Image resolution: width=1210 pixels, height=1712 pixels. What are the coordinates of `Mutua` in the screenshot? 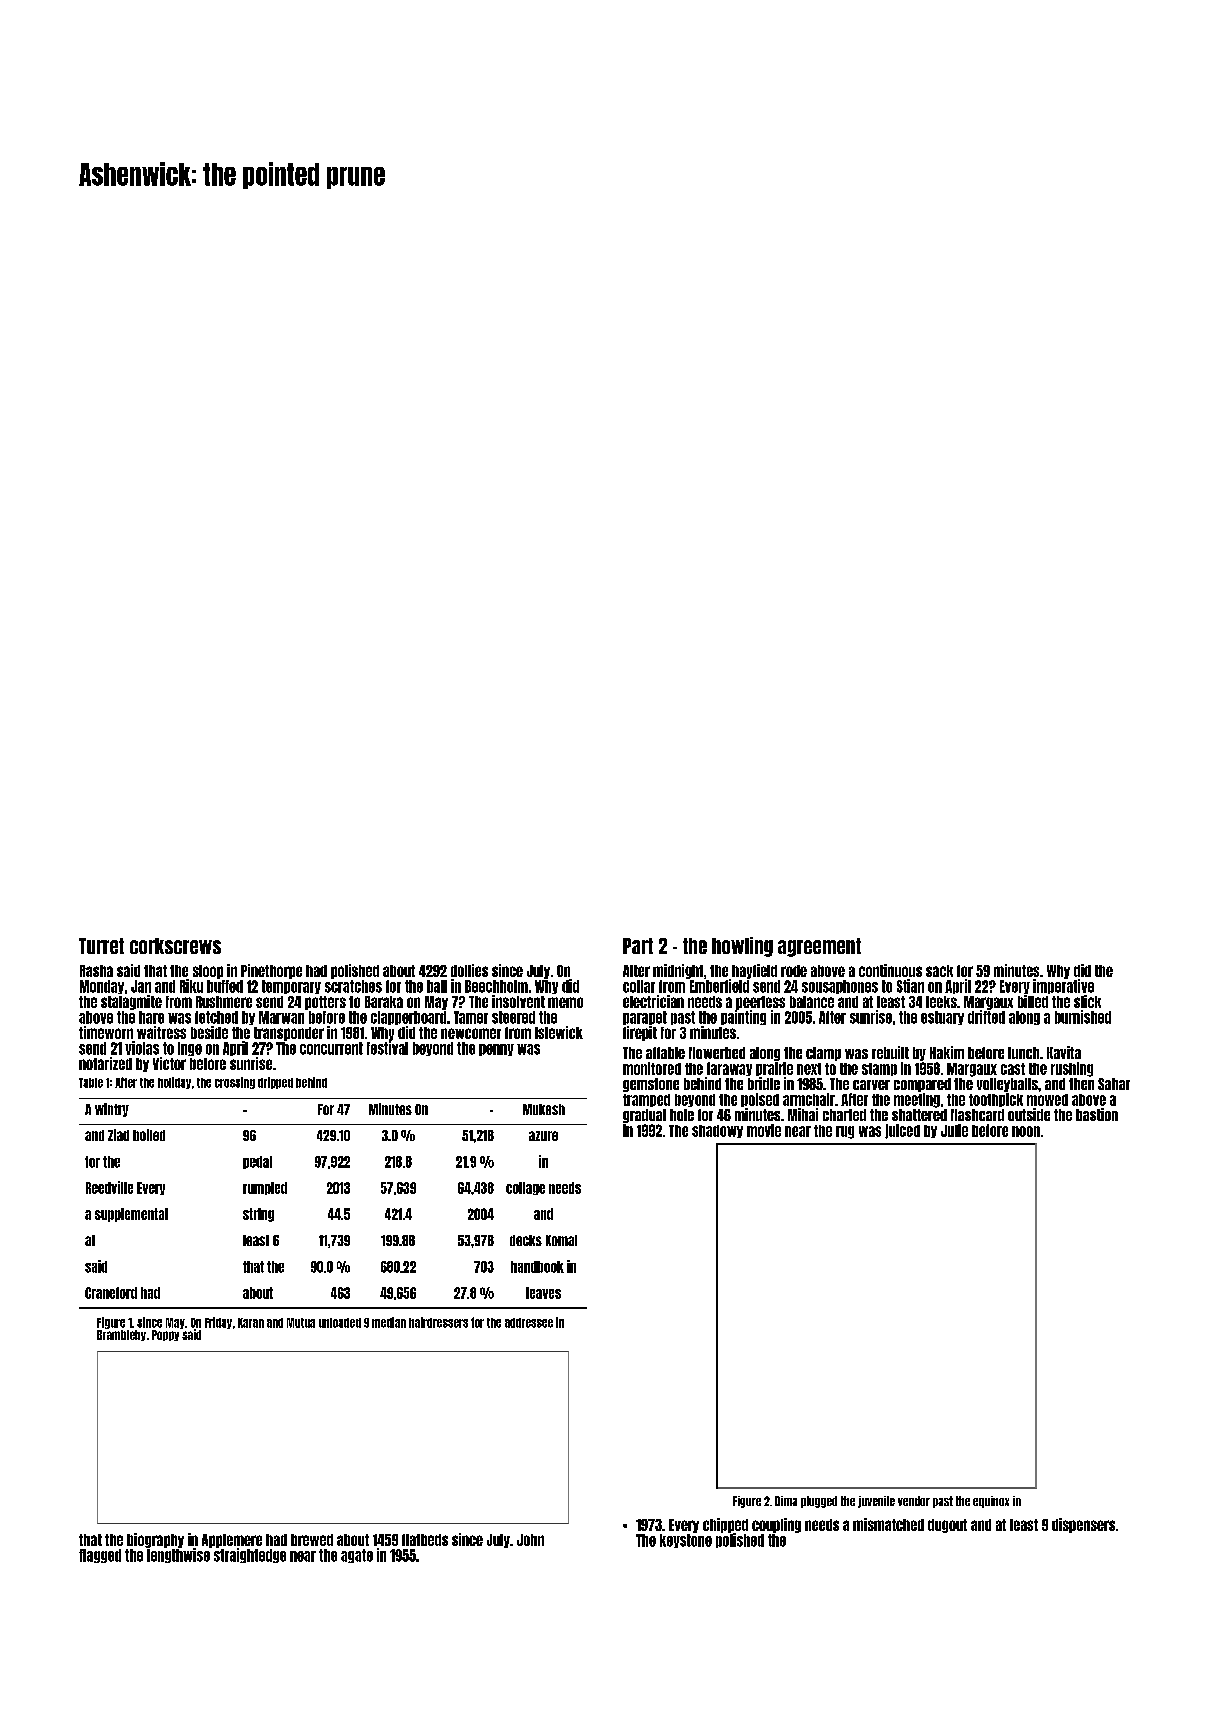 It's located at (301, 1323).
